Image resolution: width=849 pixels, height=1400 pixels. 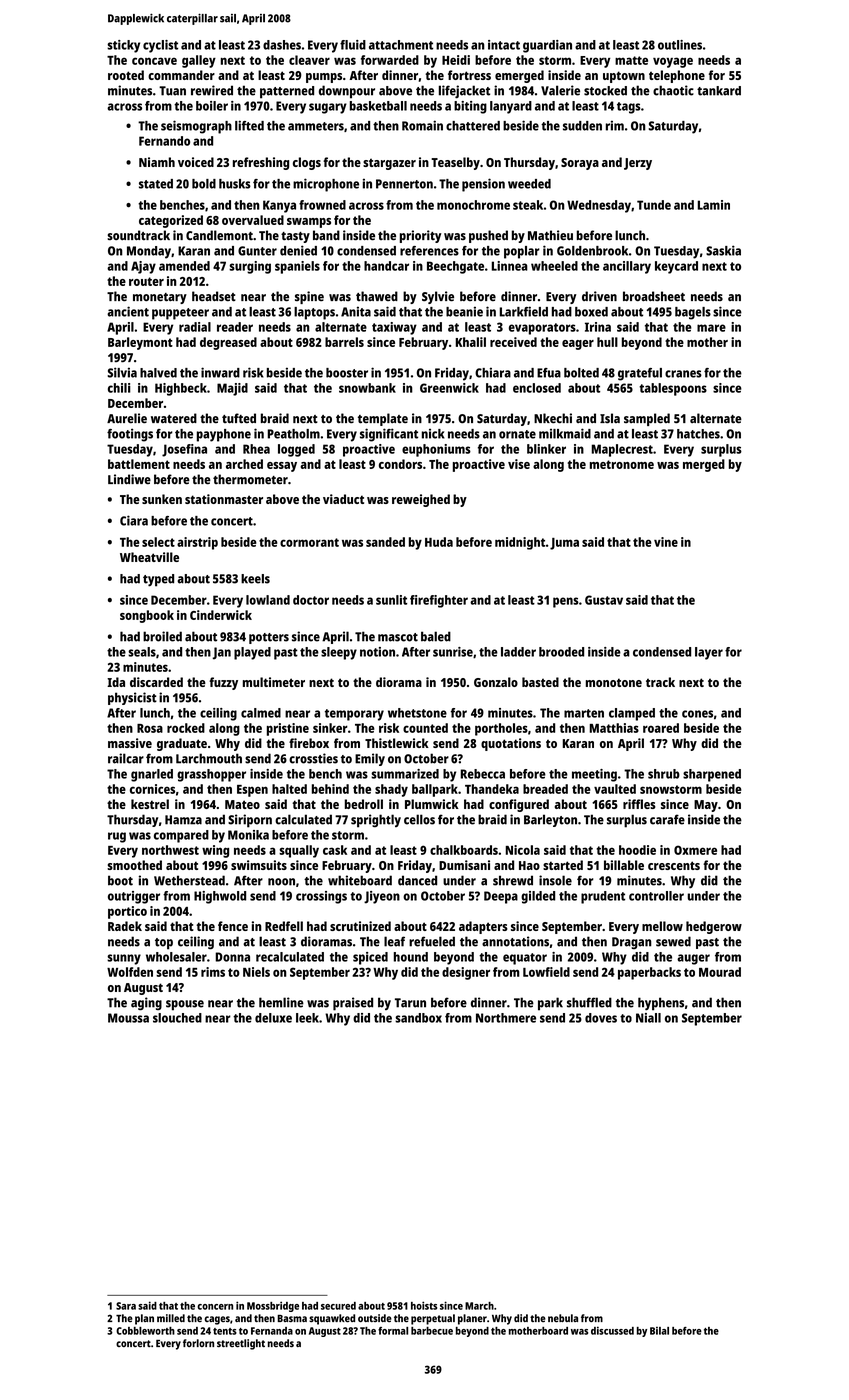 I want to click on outlines, so click(x=680, y=45).
